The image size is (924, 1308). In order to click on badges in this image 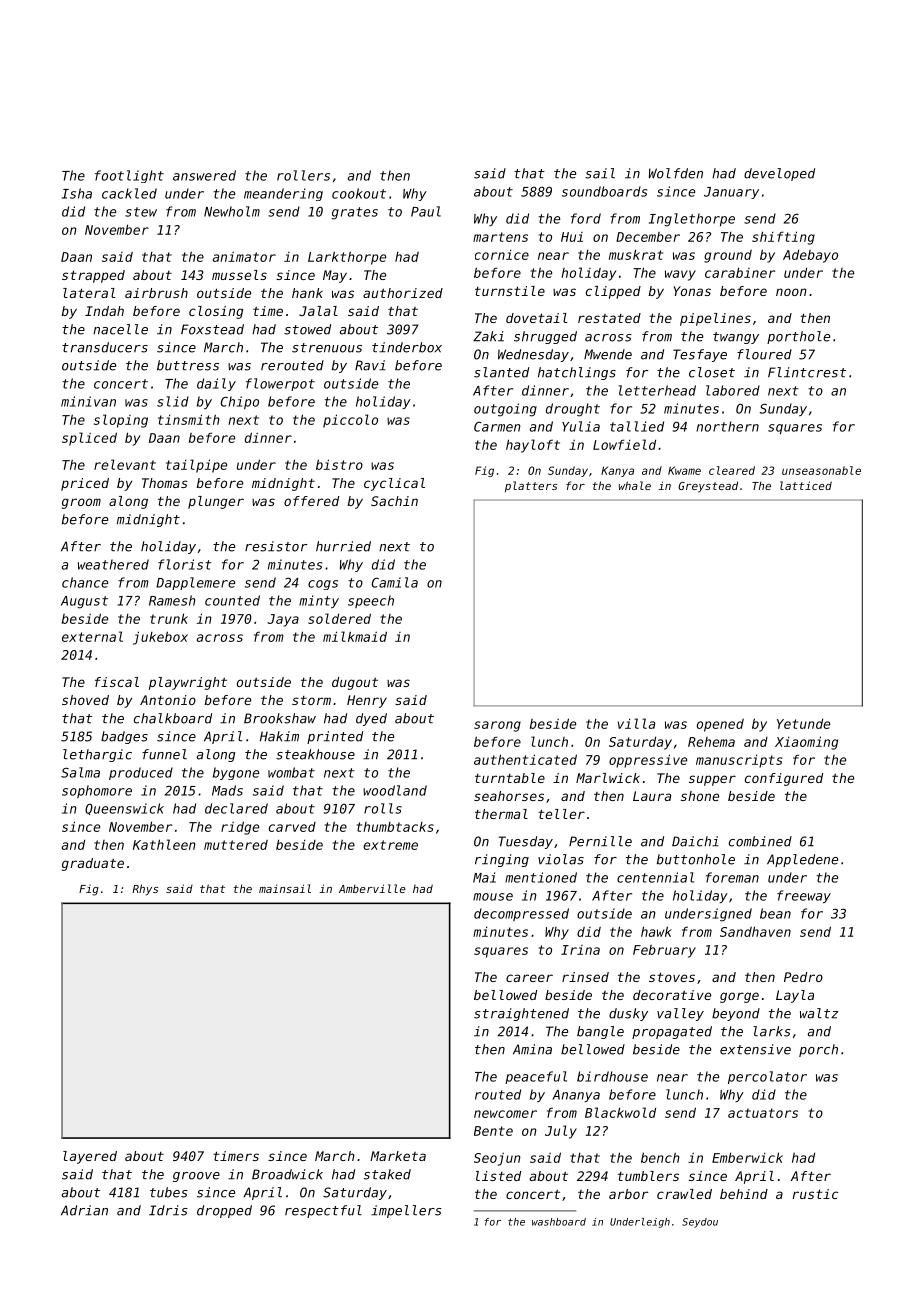, I will do `click(124, 737)`.
